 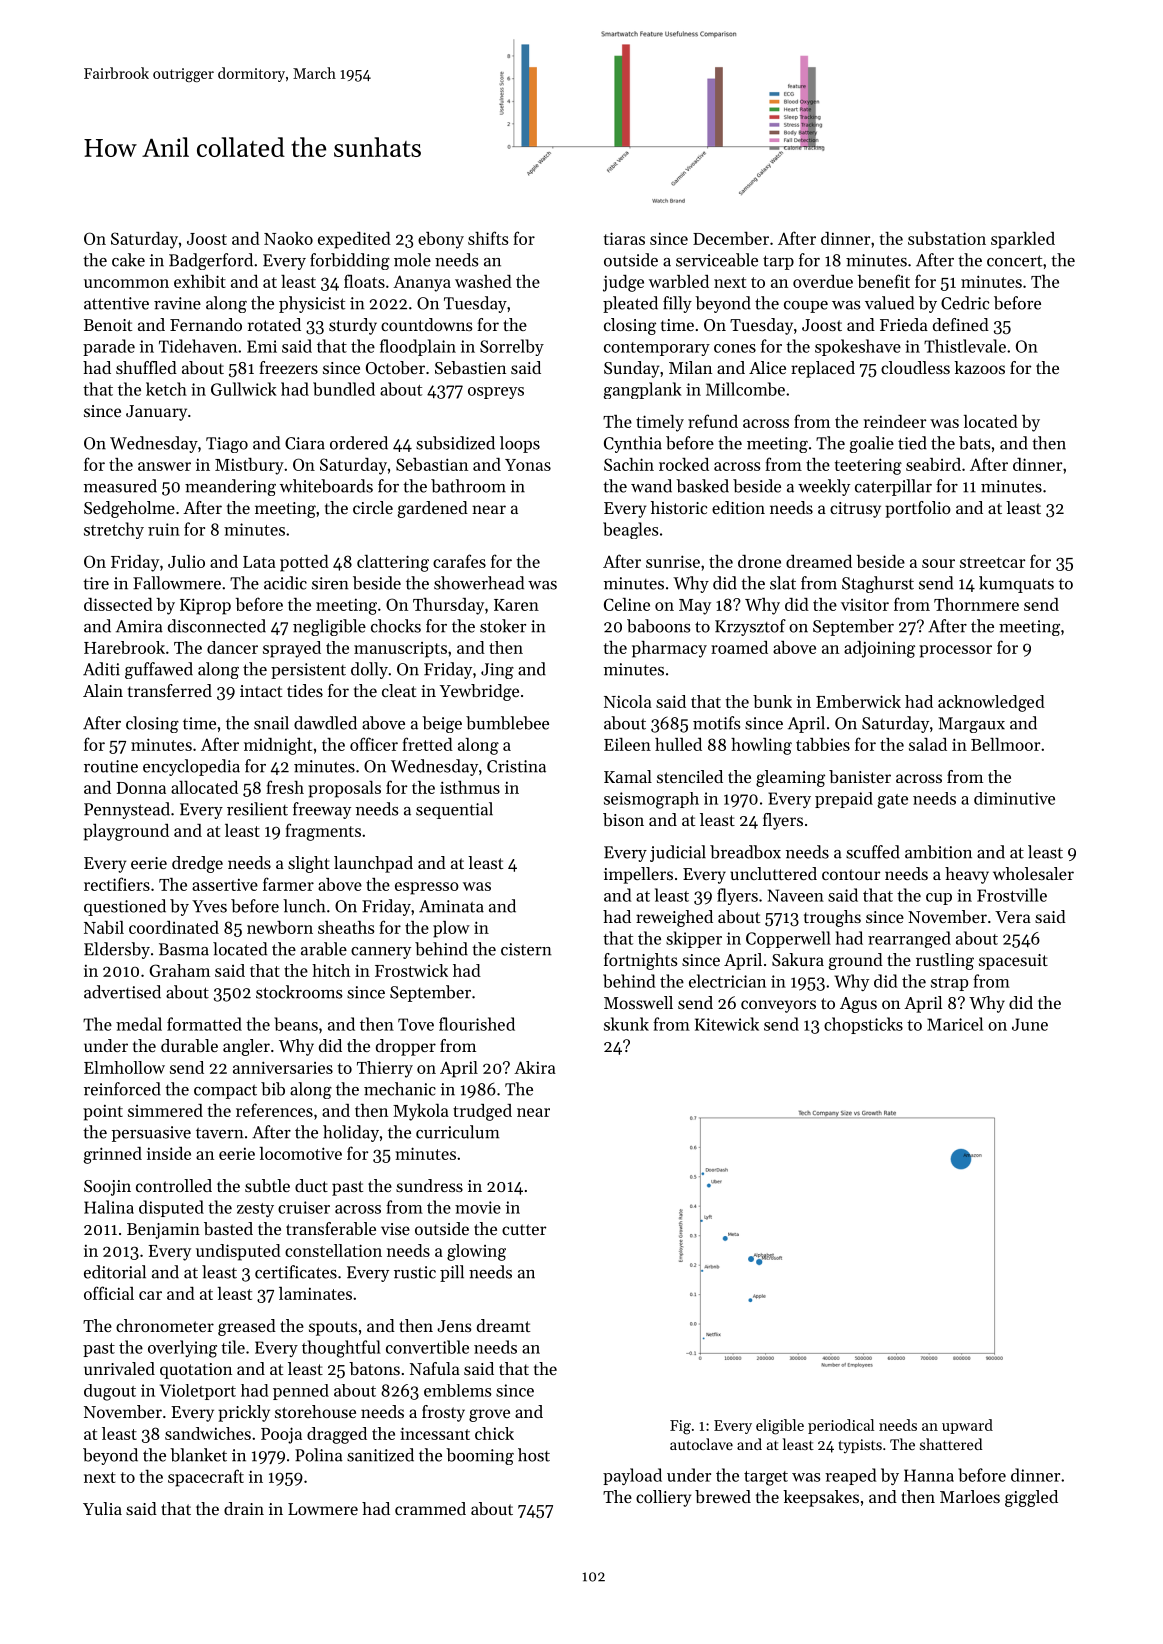 What do you see at coordinates (727, 1024) in the page?
I see `Kitewick` at bounding box center [727, 1024].
